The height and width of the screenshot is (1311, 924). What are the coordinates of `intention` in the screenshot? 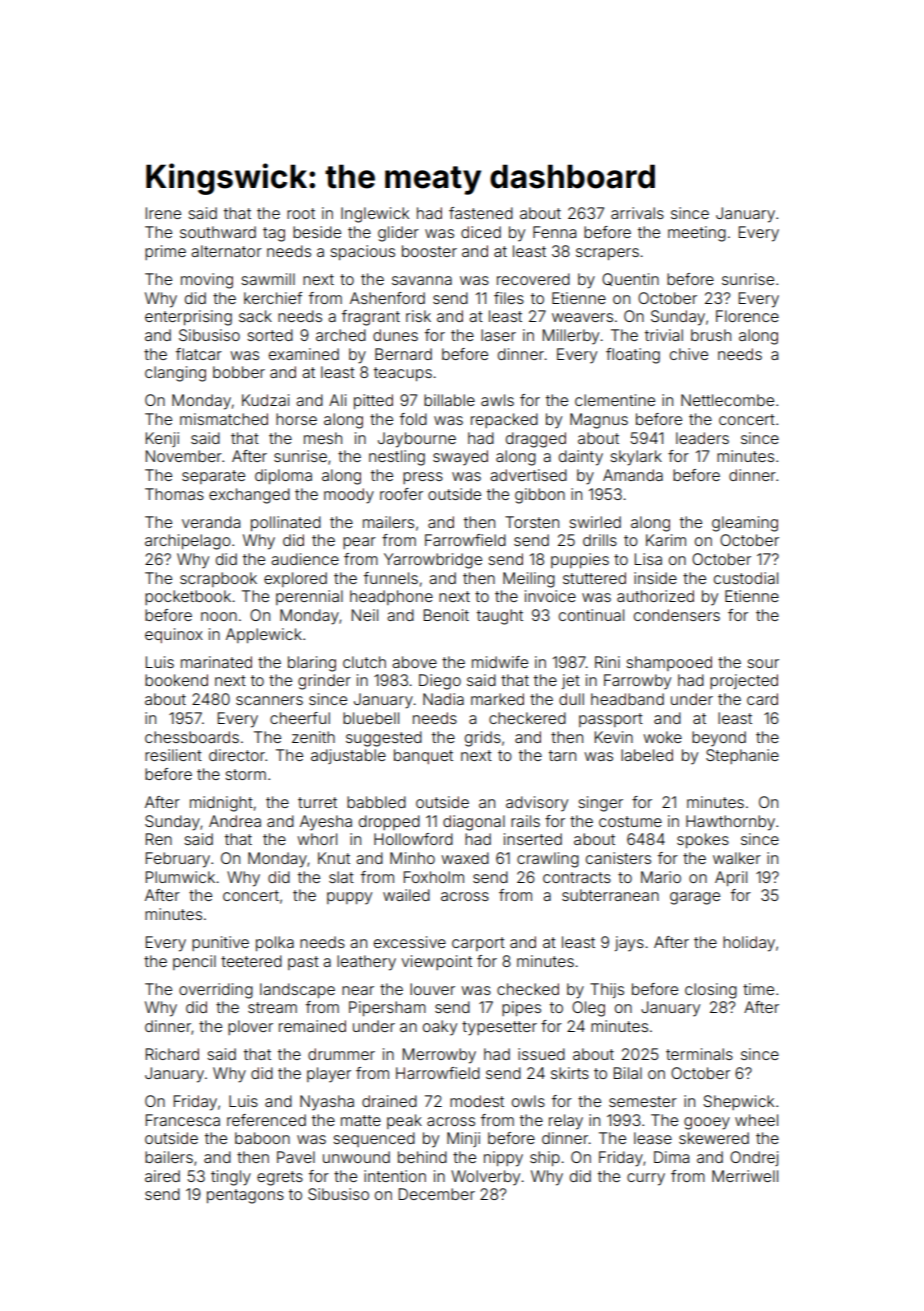 It's located at (395, 1176).
